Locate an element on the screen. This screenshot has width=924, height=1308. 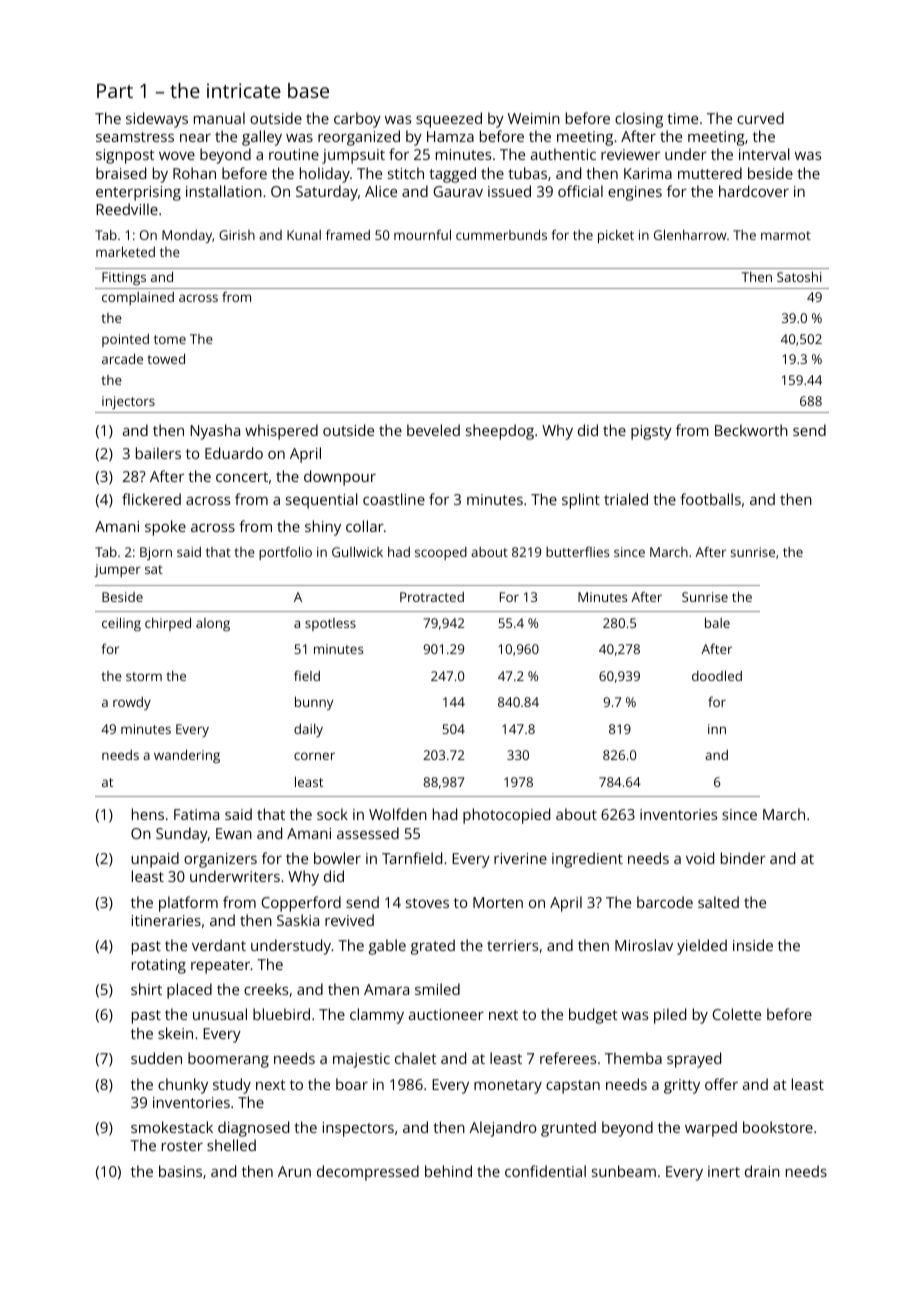
Arun is located at coordinates (294, 1171).
